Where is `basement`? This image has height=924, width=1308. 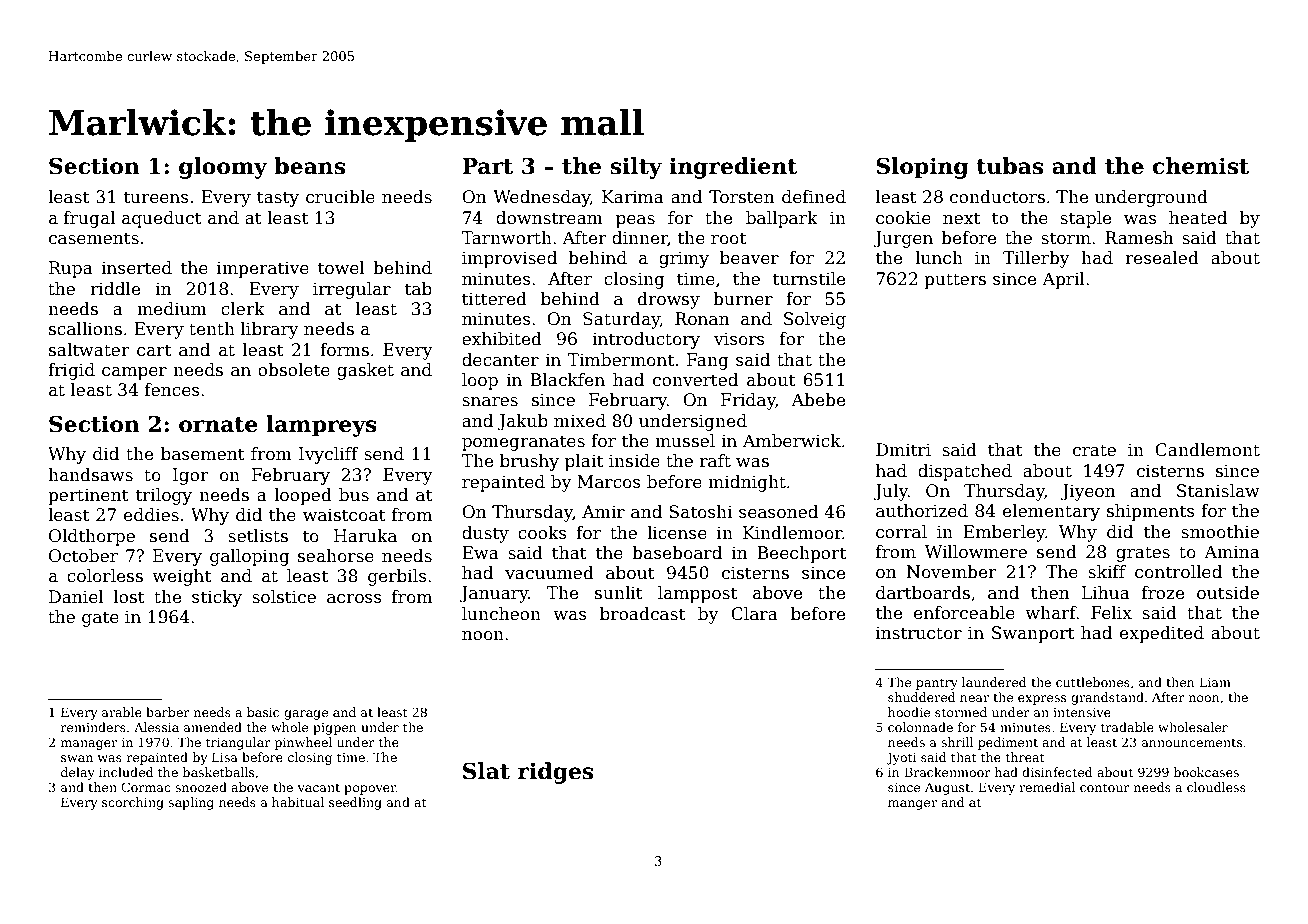
basement is located at coordinates (203, 454).
